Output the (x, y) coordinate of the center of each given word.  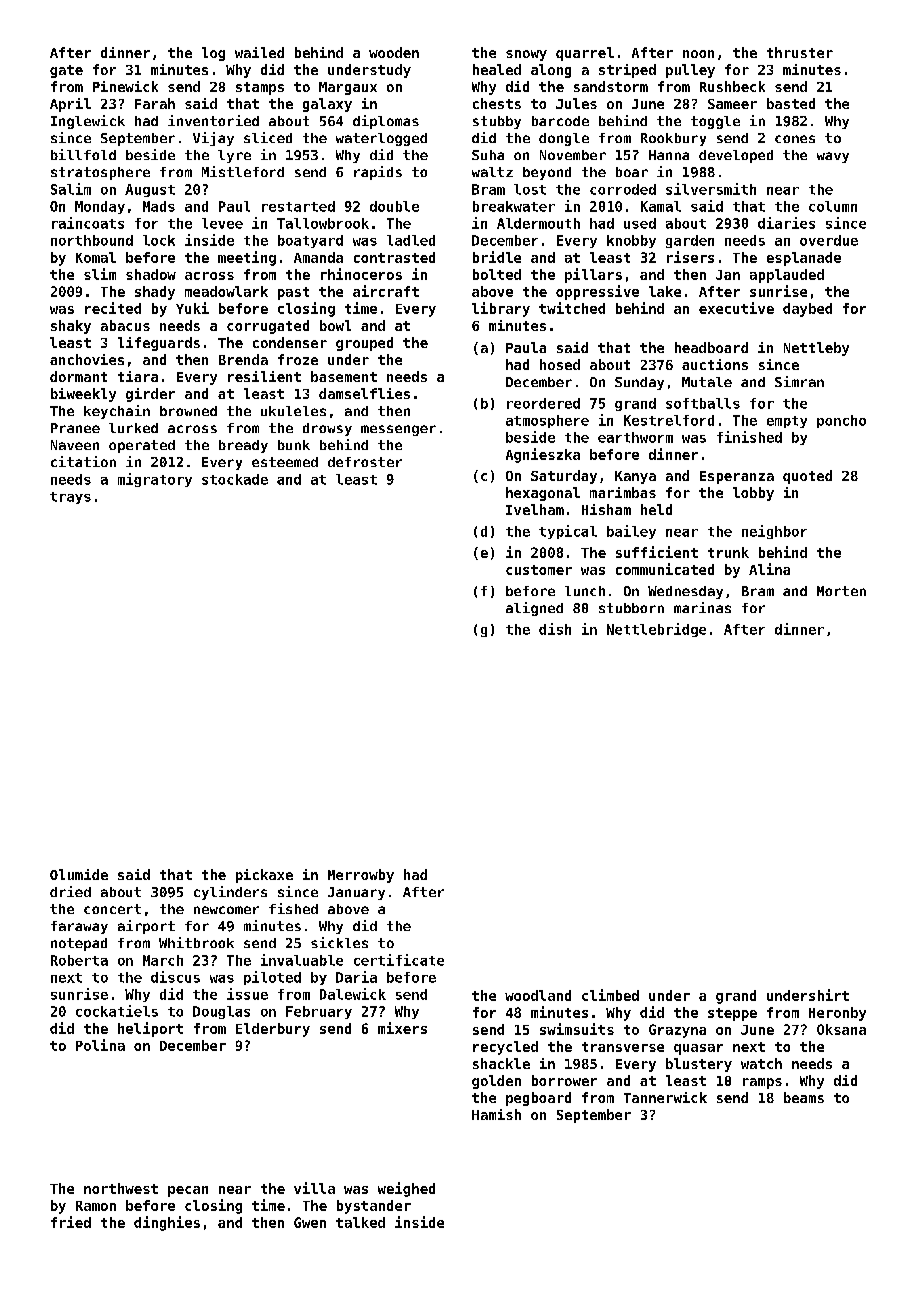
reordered (543, 403)
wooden (394, 52)
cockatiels (117, 1011)
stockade (235, 479)
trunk (728, 552)
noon (698, 54)
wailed (259, 52)
